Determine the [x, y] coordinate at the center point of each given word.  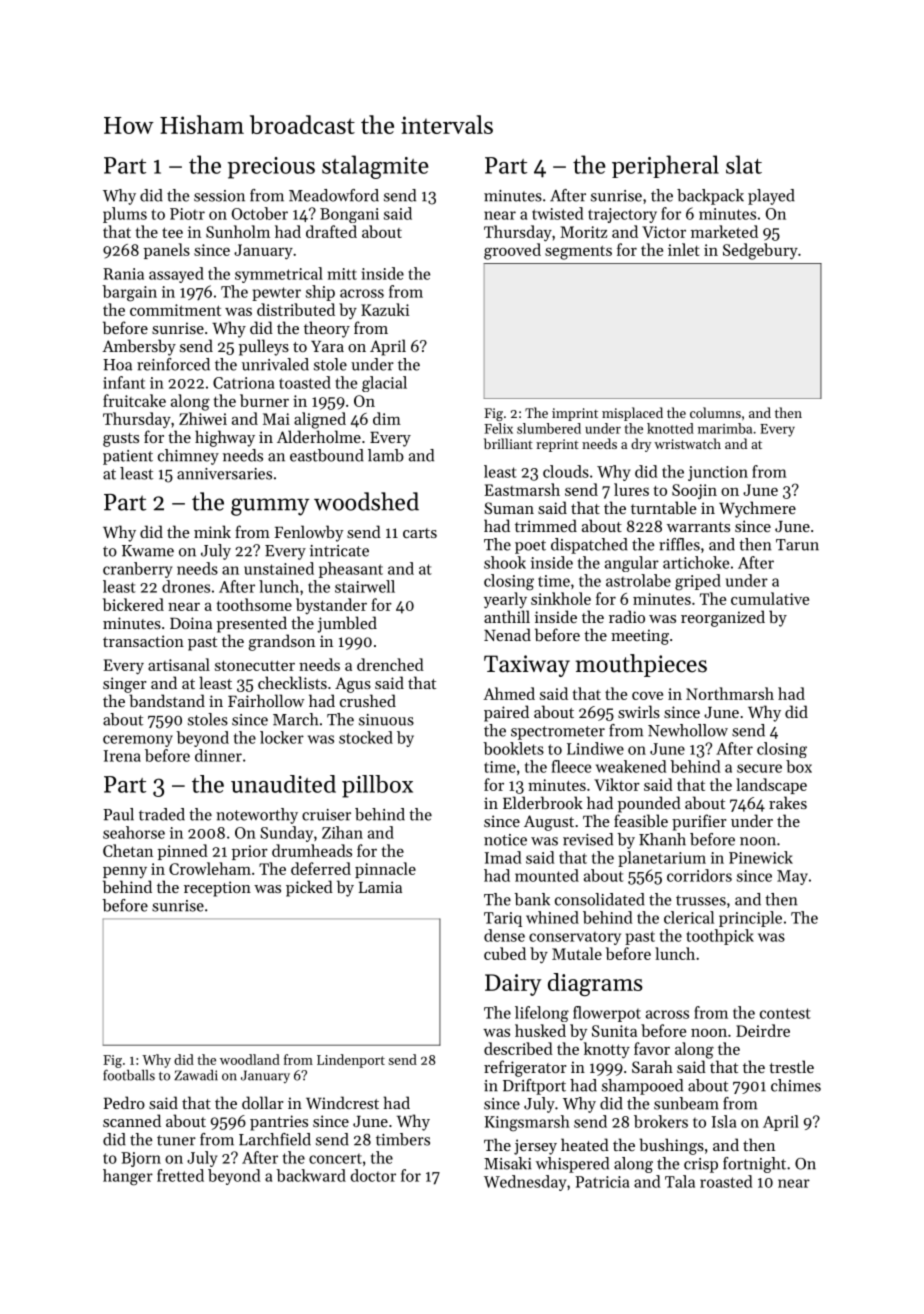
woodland [250, 1059]
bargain [129, 293]
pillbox [377, 786]
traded [162, 814]
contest [785, 1013]
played [771, 197]
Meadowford [334, 195]
